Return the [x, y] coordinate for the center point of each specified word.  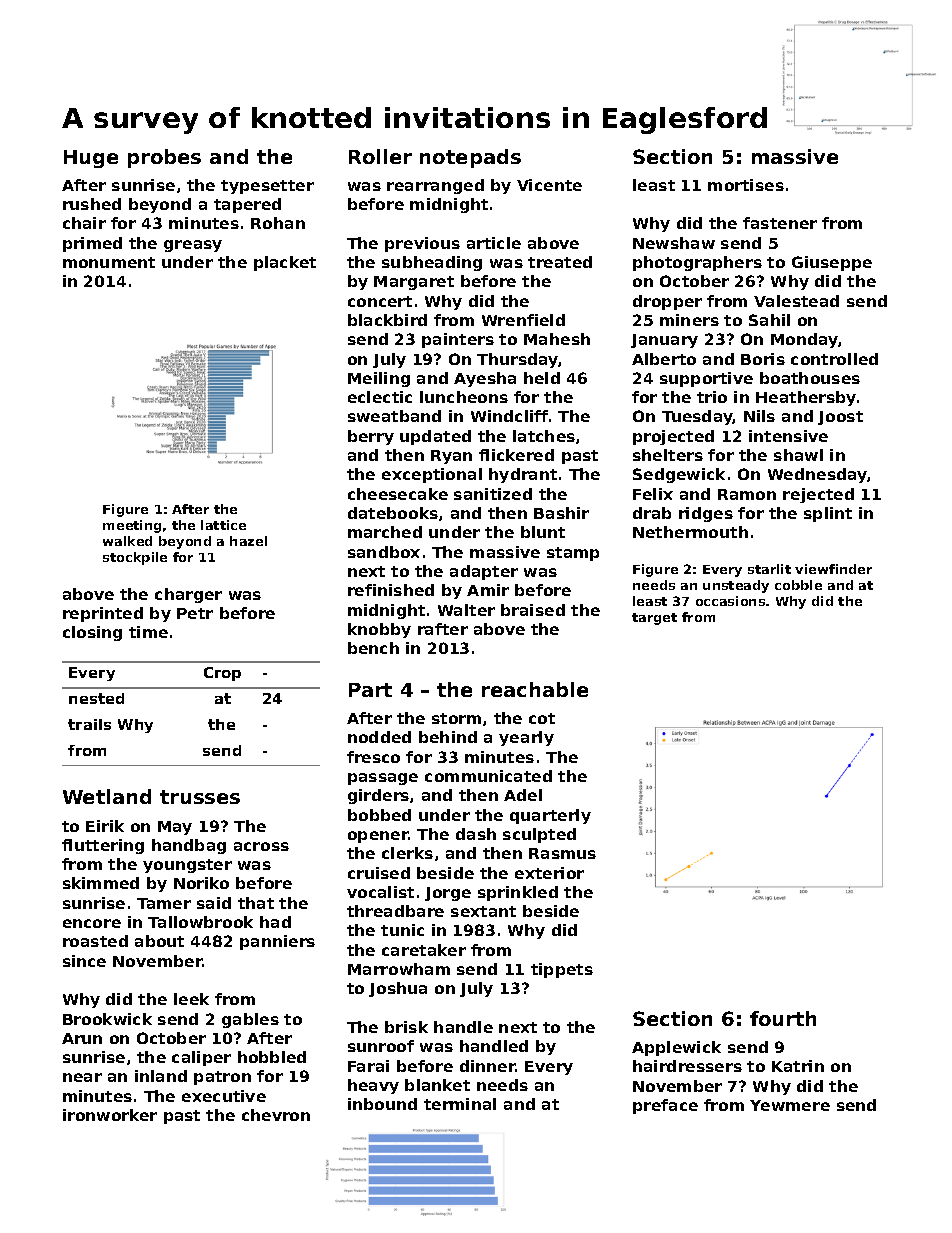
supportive [706, 379]
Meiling [379, 379]
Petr [195, 613]
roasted [95, 941]
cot [542, 718]
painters [458, 340]
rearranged [435, 186]
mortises [746, 185]
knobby [379, 630]
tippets [562, 970]
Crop [222, 674]
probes [164, 158]
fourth [783, 1018]
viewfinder [833, 569]
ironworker [110, 1115]
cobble [798, 585]
